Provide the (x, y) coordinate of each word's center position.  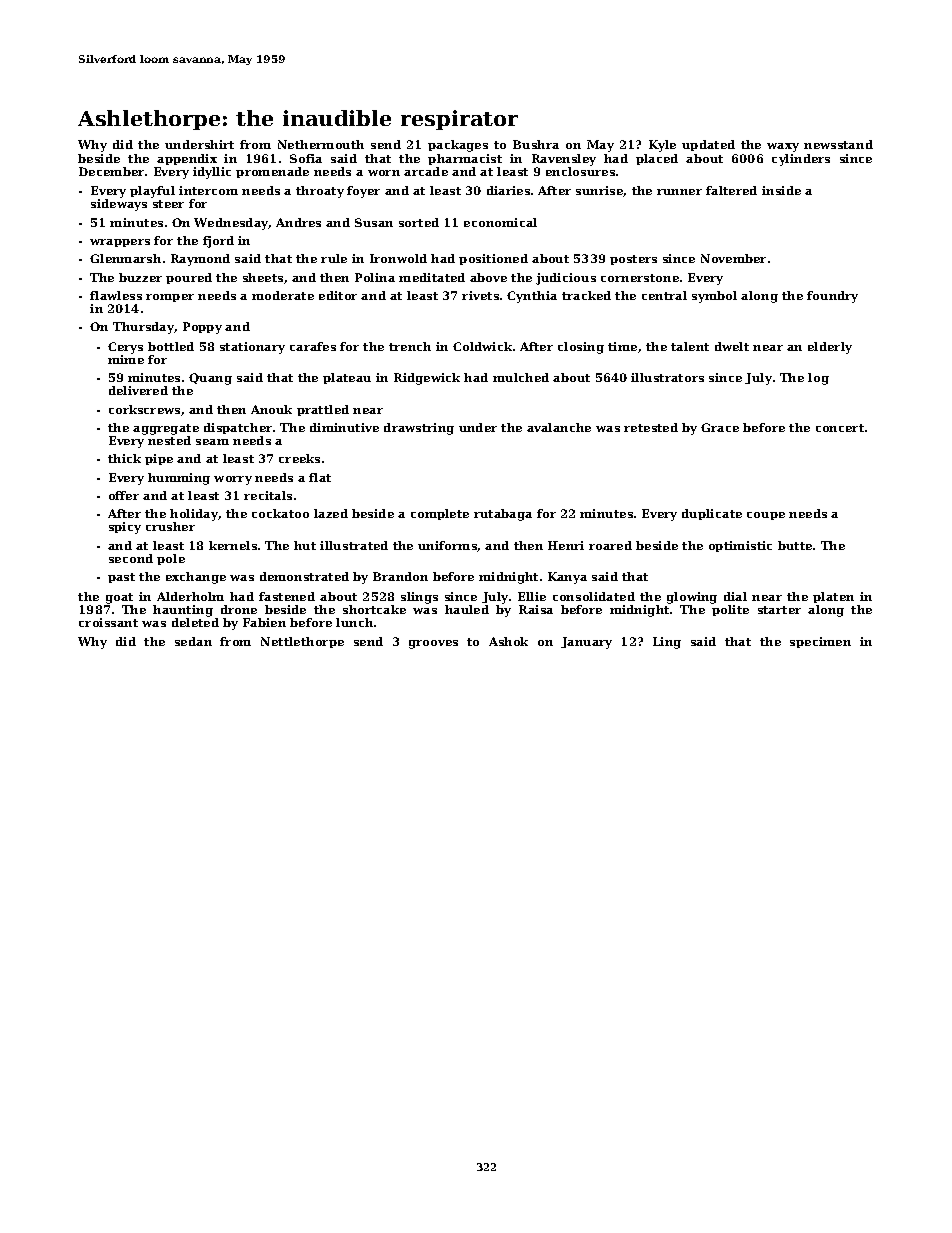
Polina (375, 277)
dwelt (732, 346)
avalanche (559, 427)
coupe (766, 516)
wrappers (120, 243)
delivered (138, 390)
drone (239, 609)
